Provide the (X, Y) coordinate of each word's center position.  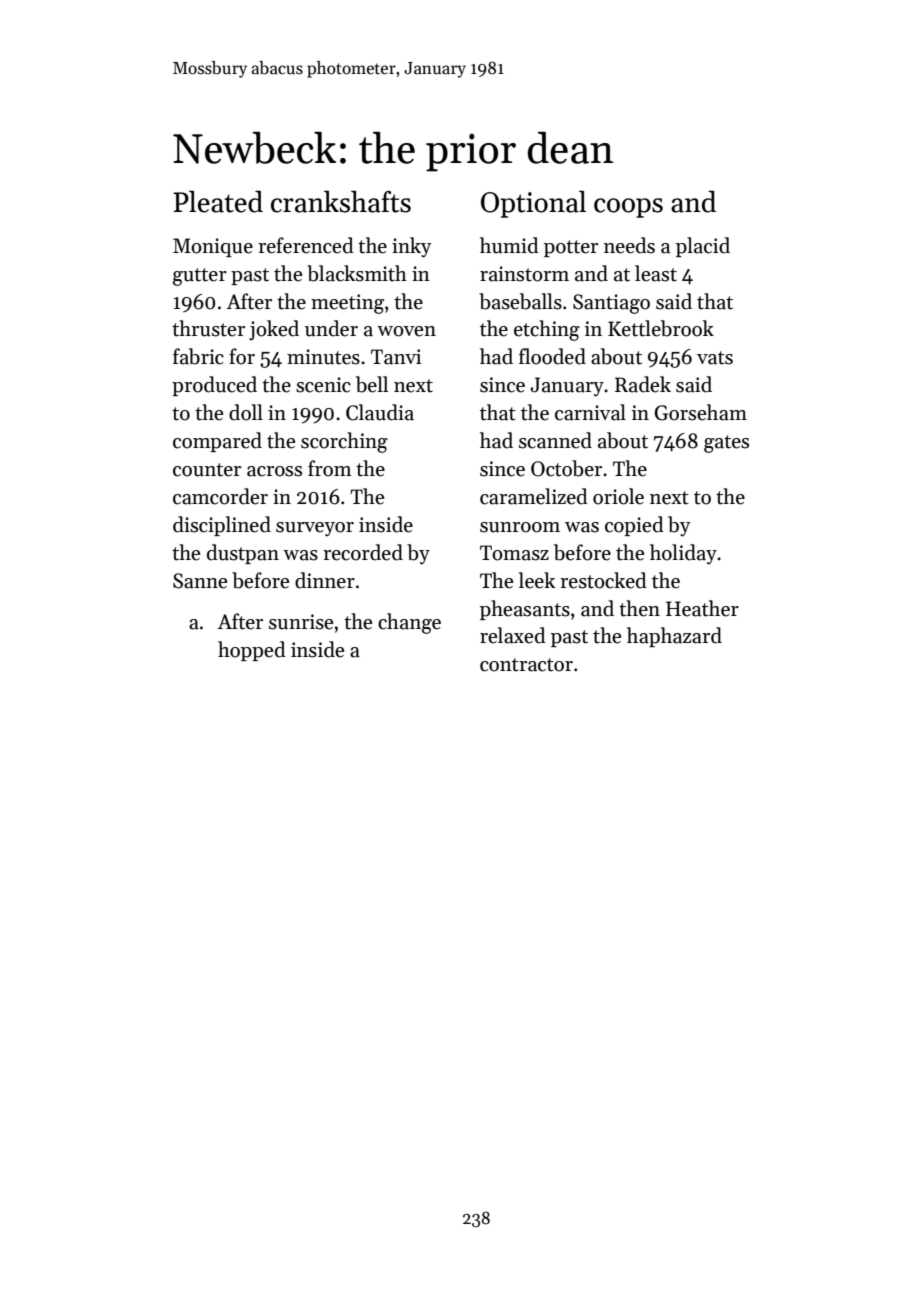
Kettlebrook (661, 328)
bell (372, 384)
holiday (683, 554)
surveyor (315, 529)
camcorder (220, 496)
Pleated (218, 201)
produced (214, 386)
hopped (252, 651)
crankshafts (341, 201)
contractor (526, 665)
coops (628, 208)
